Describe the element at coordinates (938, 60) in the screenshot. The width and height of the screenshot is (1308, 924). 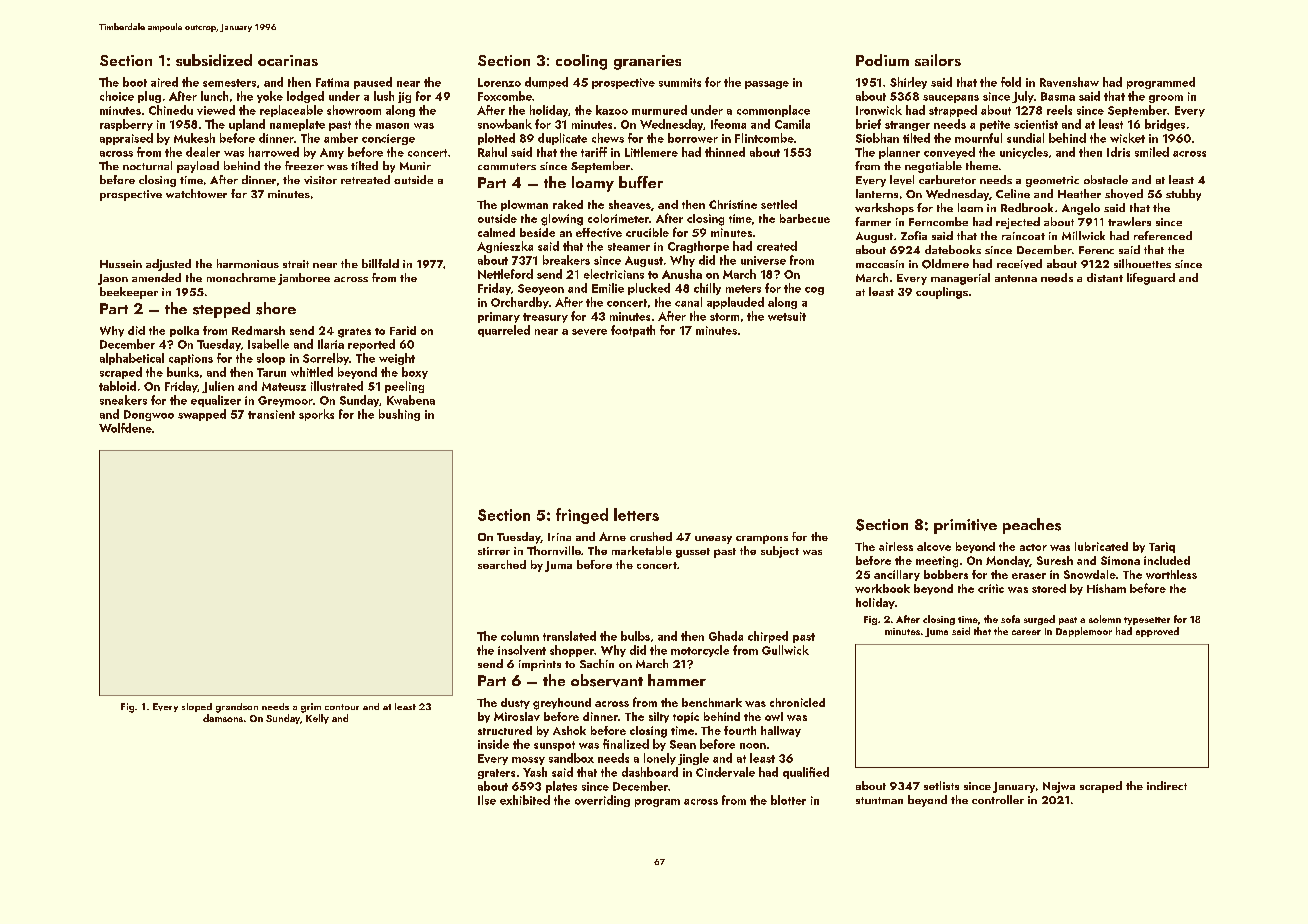
I see `sailors` at that location.
